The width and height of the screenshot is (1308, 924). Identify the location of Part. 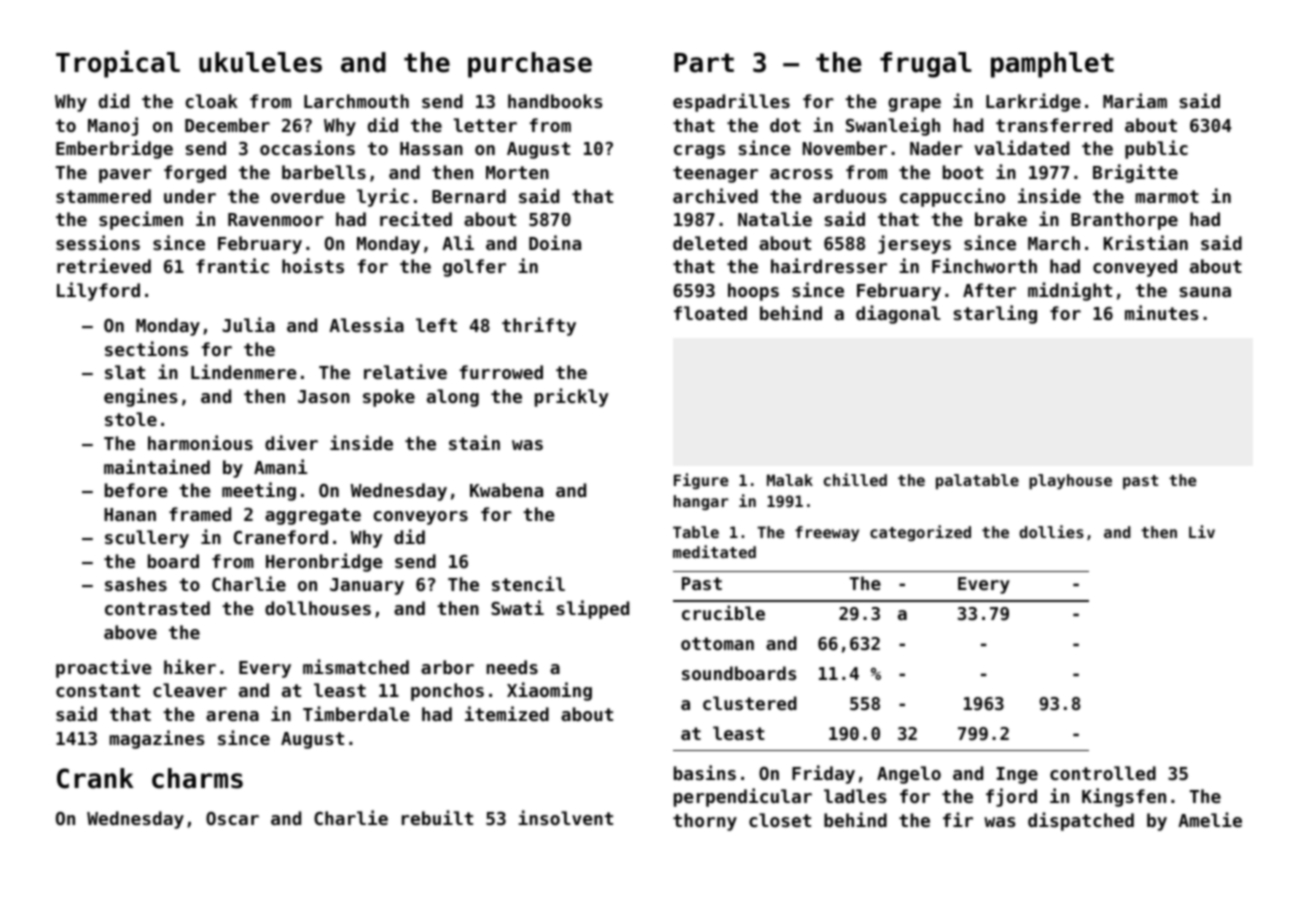
(704, 63).
